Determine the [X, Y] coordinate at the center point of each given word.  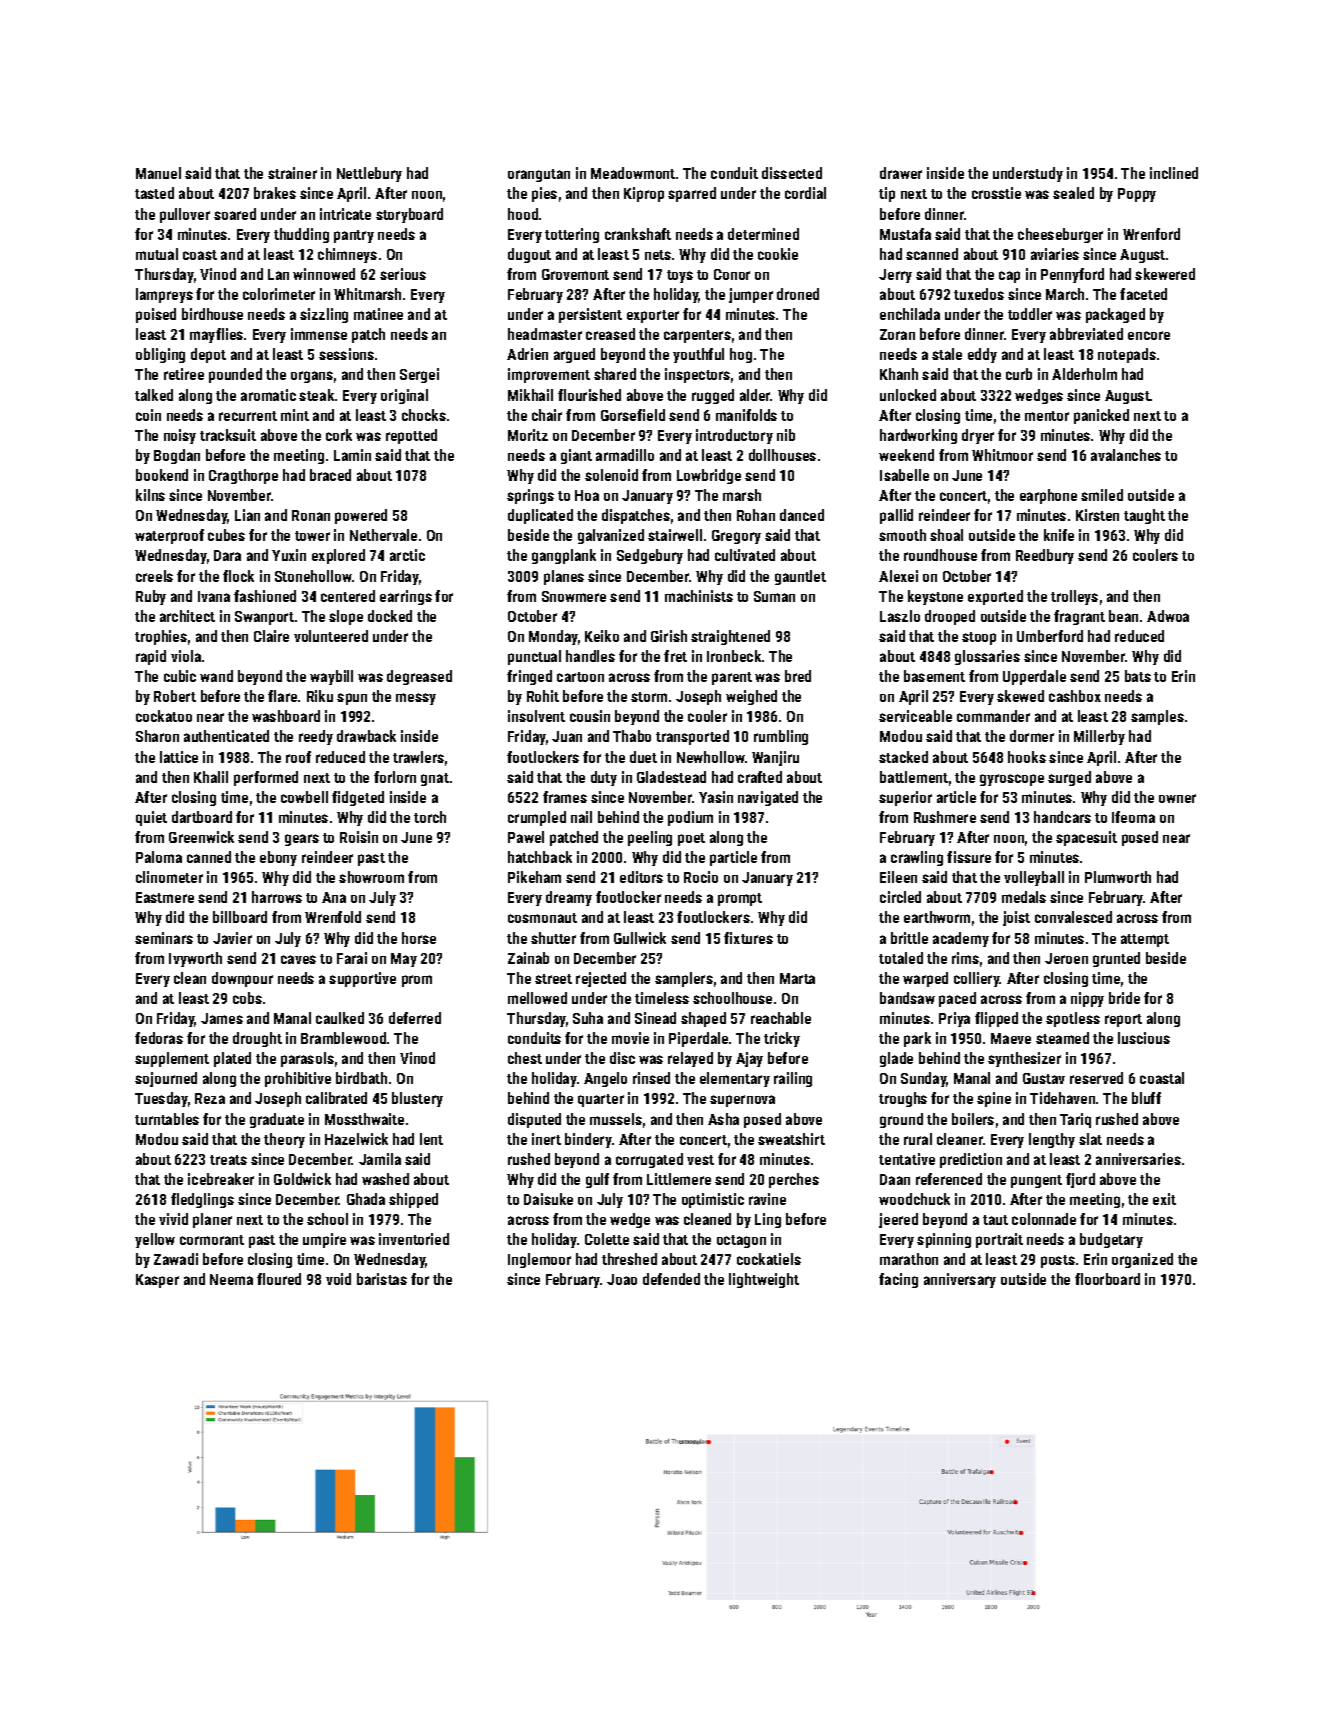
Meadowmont [633, 173]
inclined [1174, 173]
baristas [382, 1279]
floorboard [1107, 1279]
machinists [699, 596]
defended [671, 1279]
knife [1059, 535]
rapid [151, 657]
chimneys [347, 255]
